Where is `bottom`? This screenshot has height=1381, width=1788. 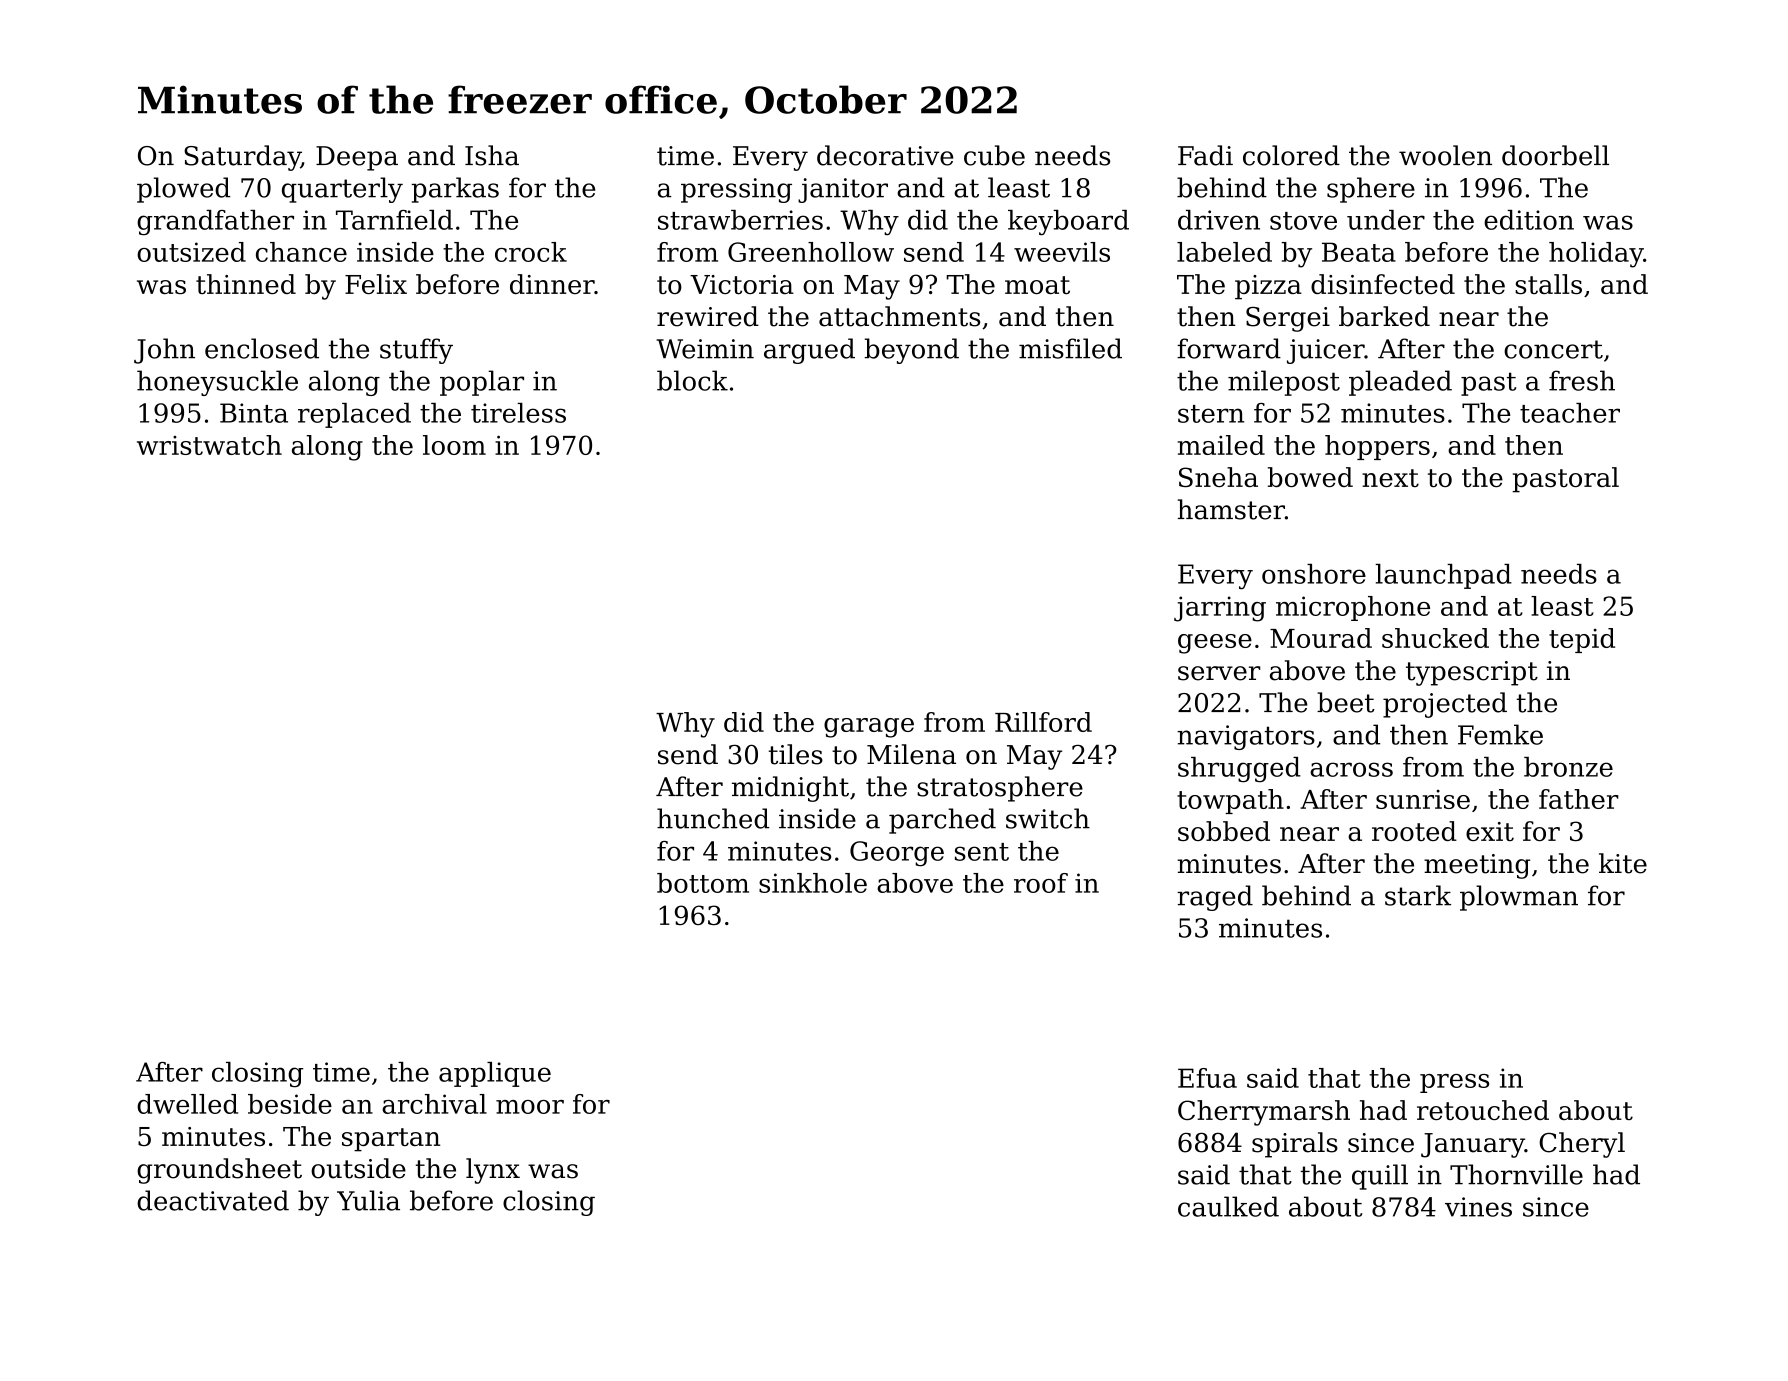
bottom is located at coordinates (703, 883).
